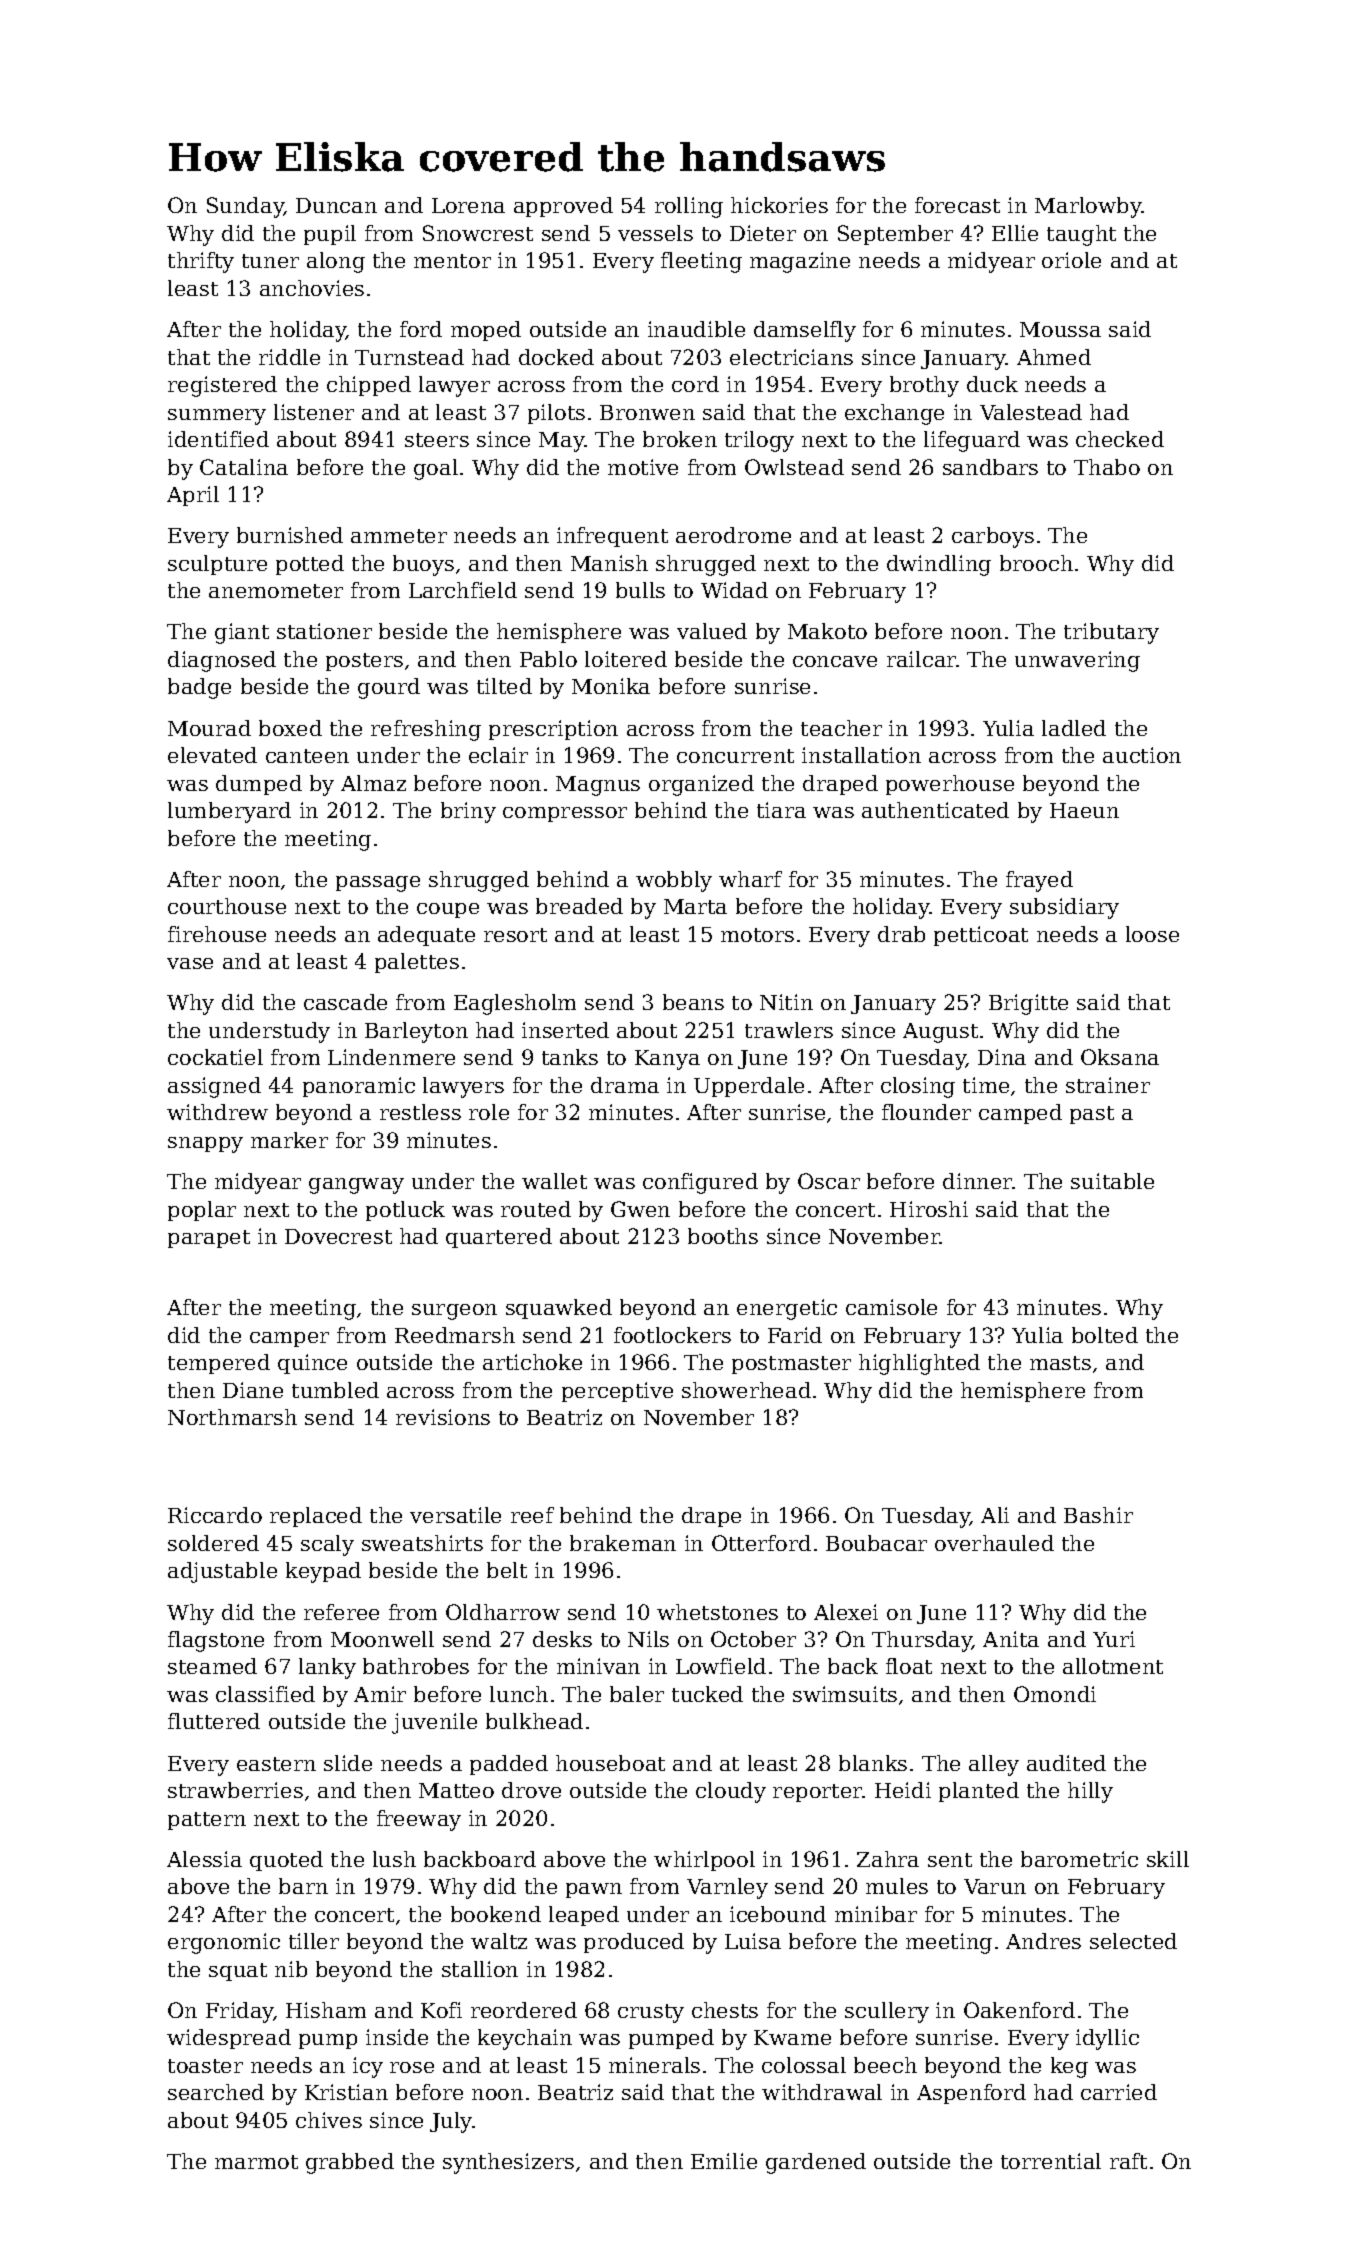  Describe the element at coordinates (994, 1543) in the page. I see `overhauled` at that location.
